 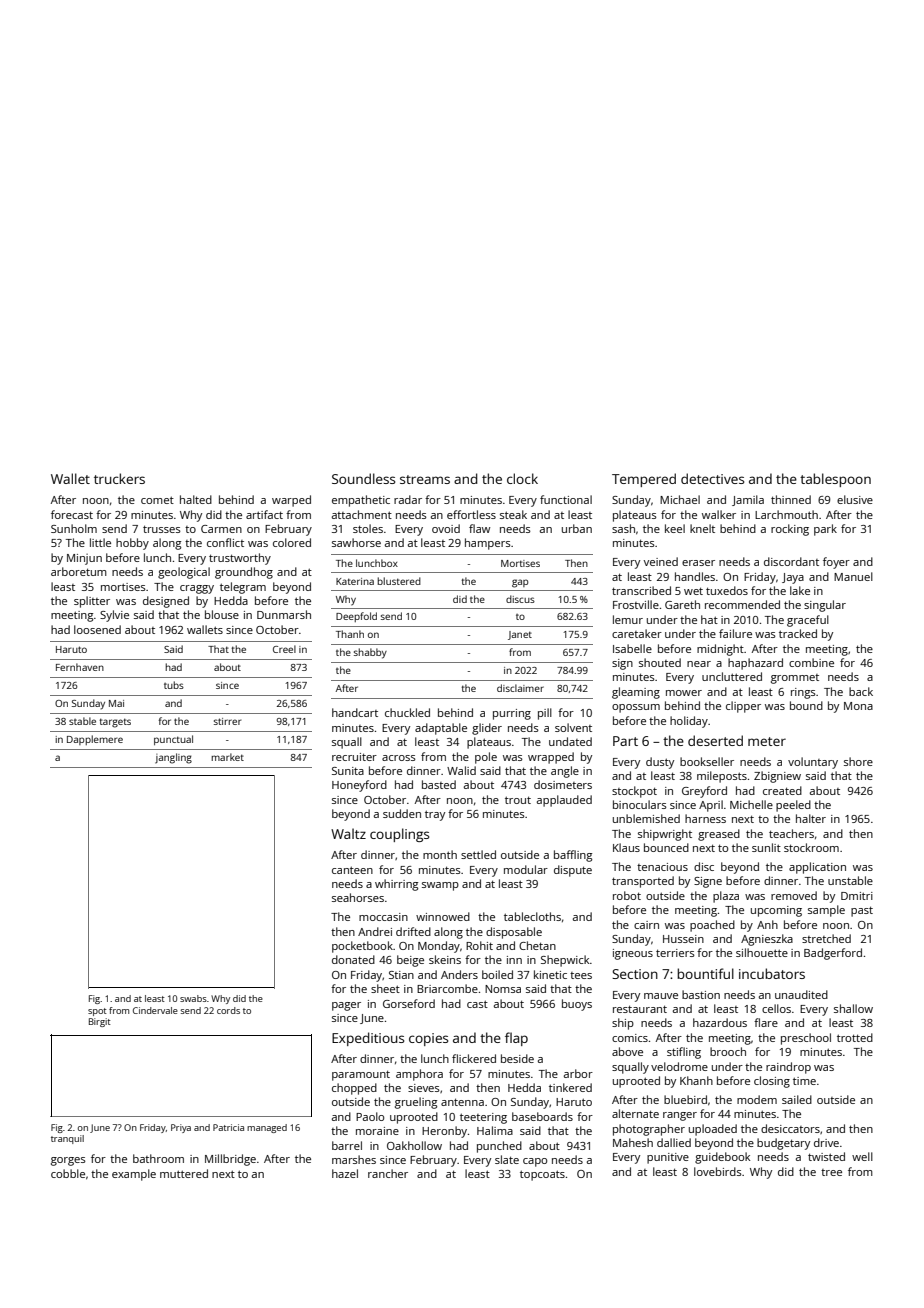 What do you see at coordinates (174, 685) in the page?
I see `tubs` at bounding box center [174, 685].
